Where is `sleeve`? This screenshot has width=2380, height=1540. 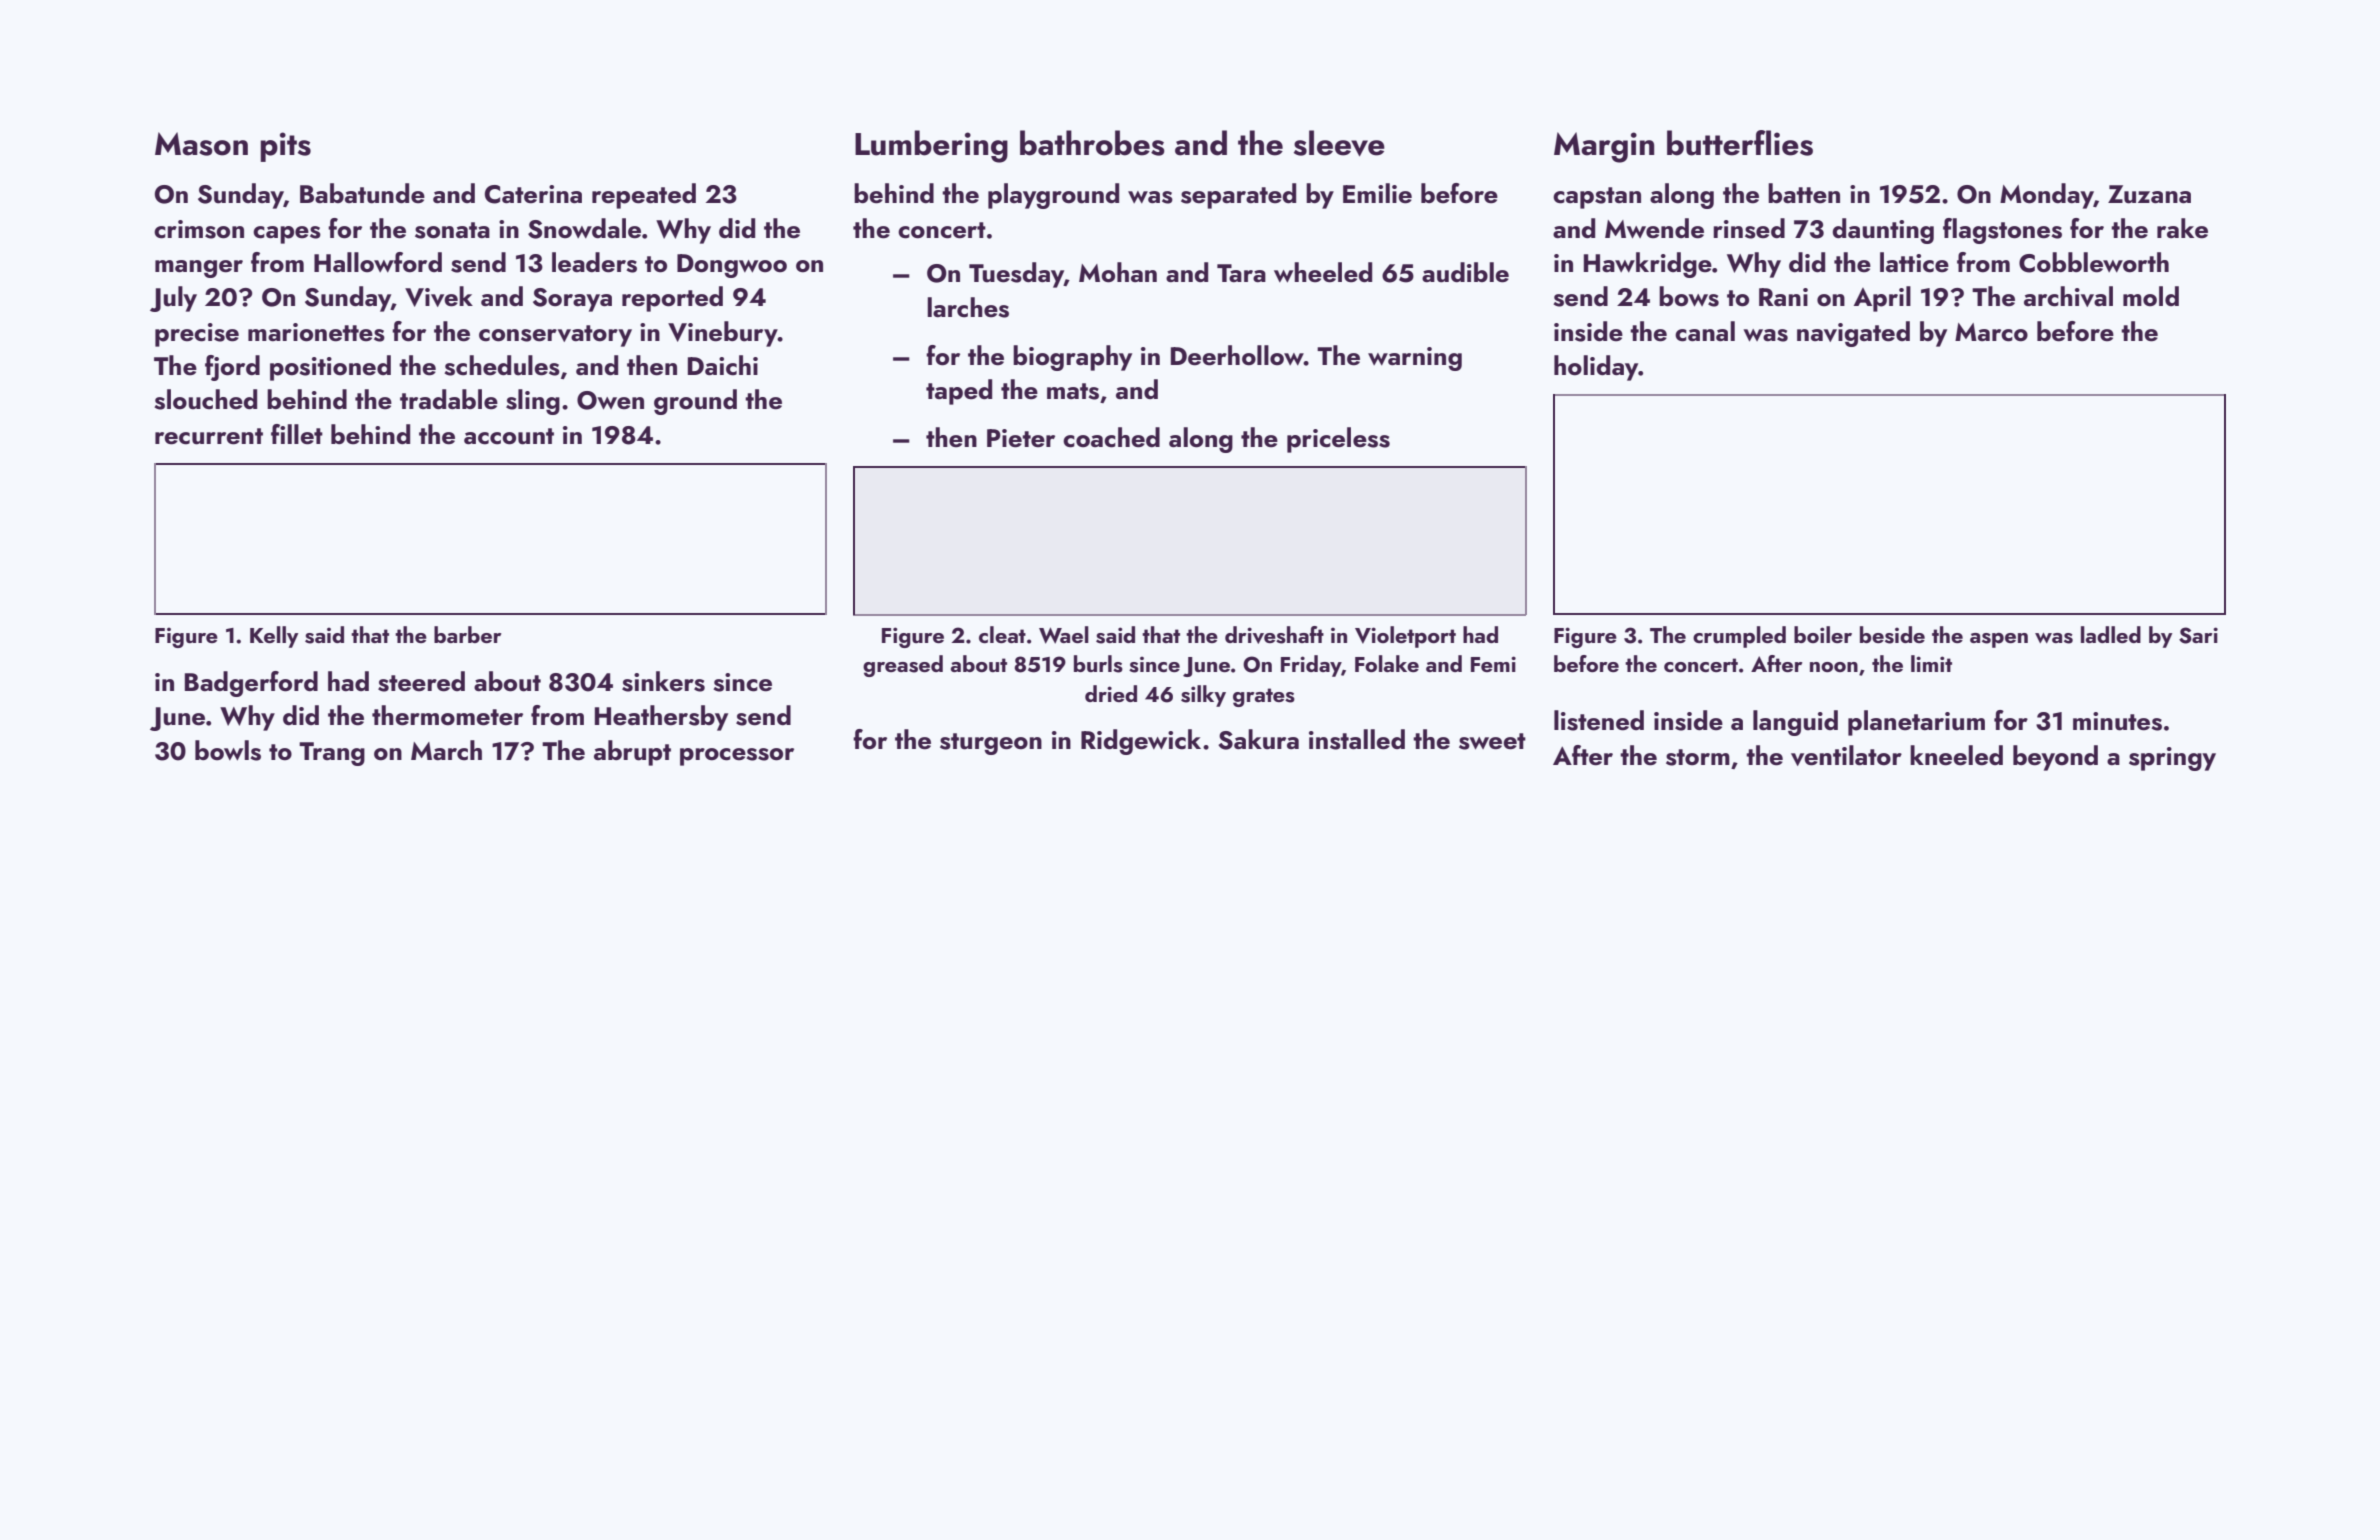 sleeve is located at coordinates (1339, 143).
